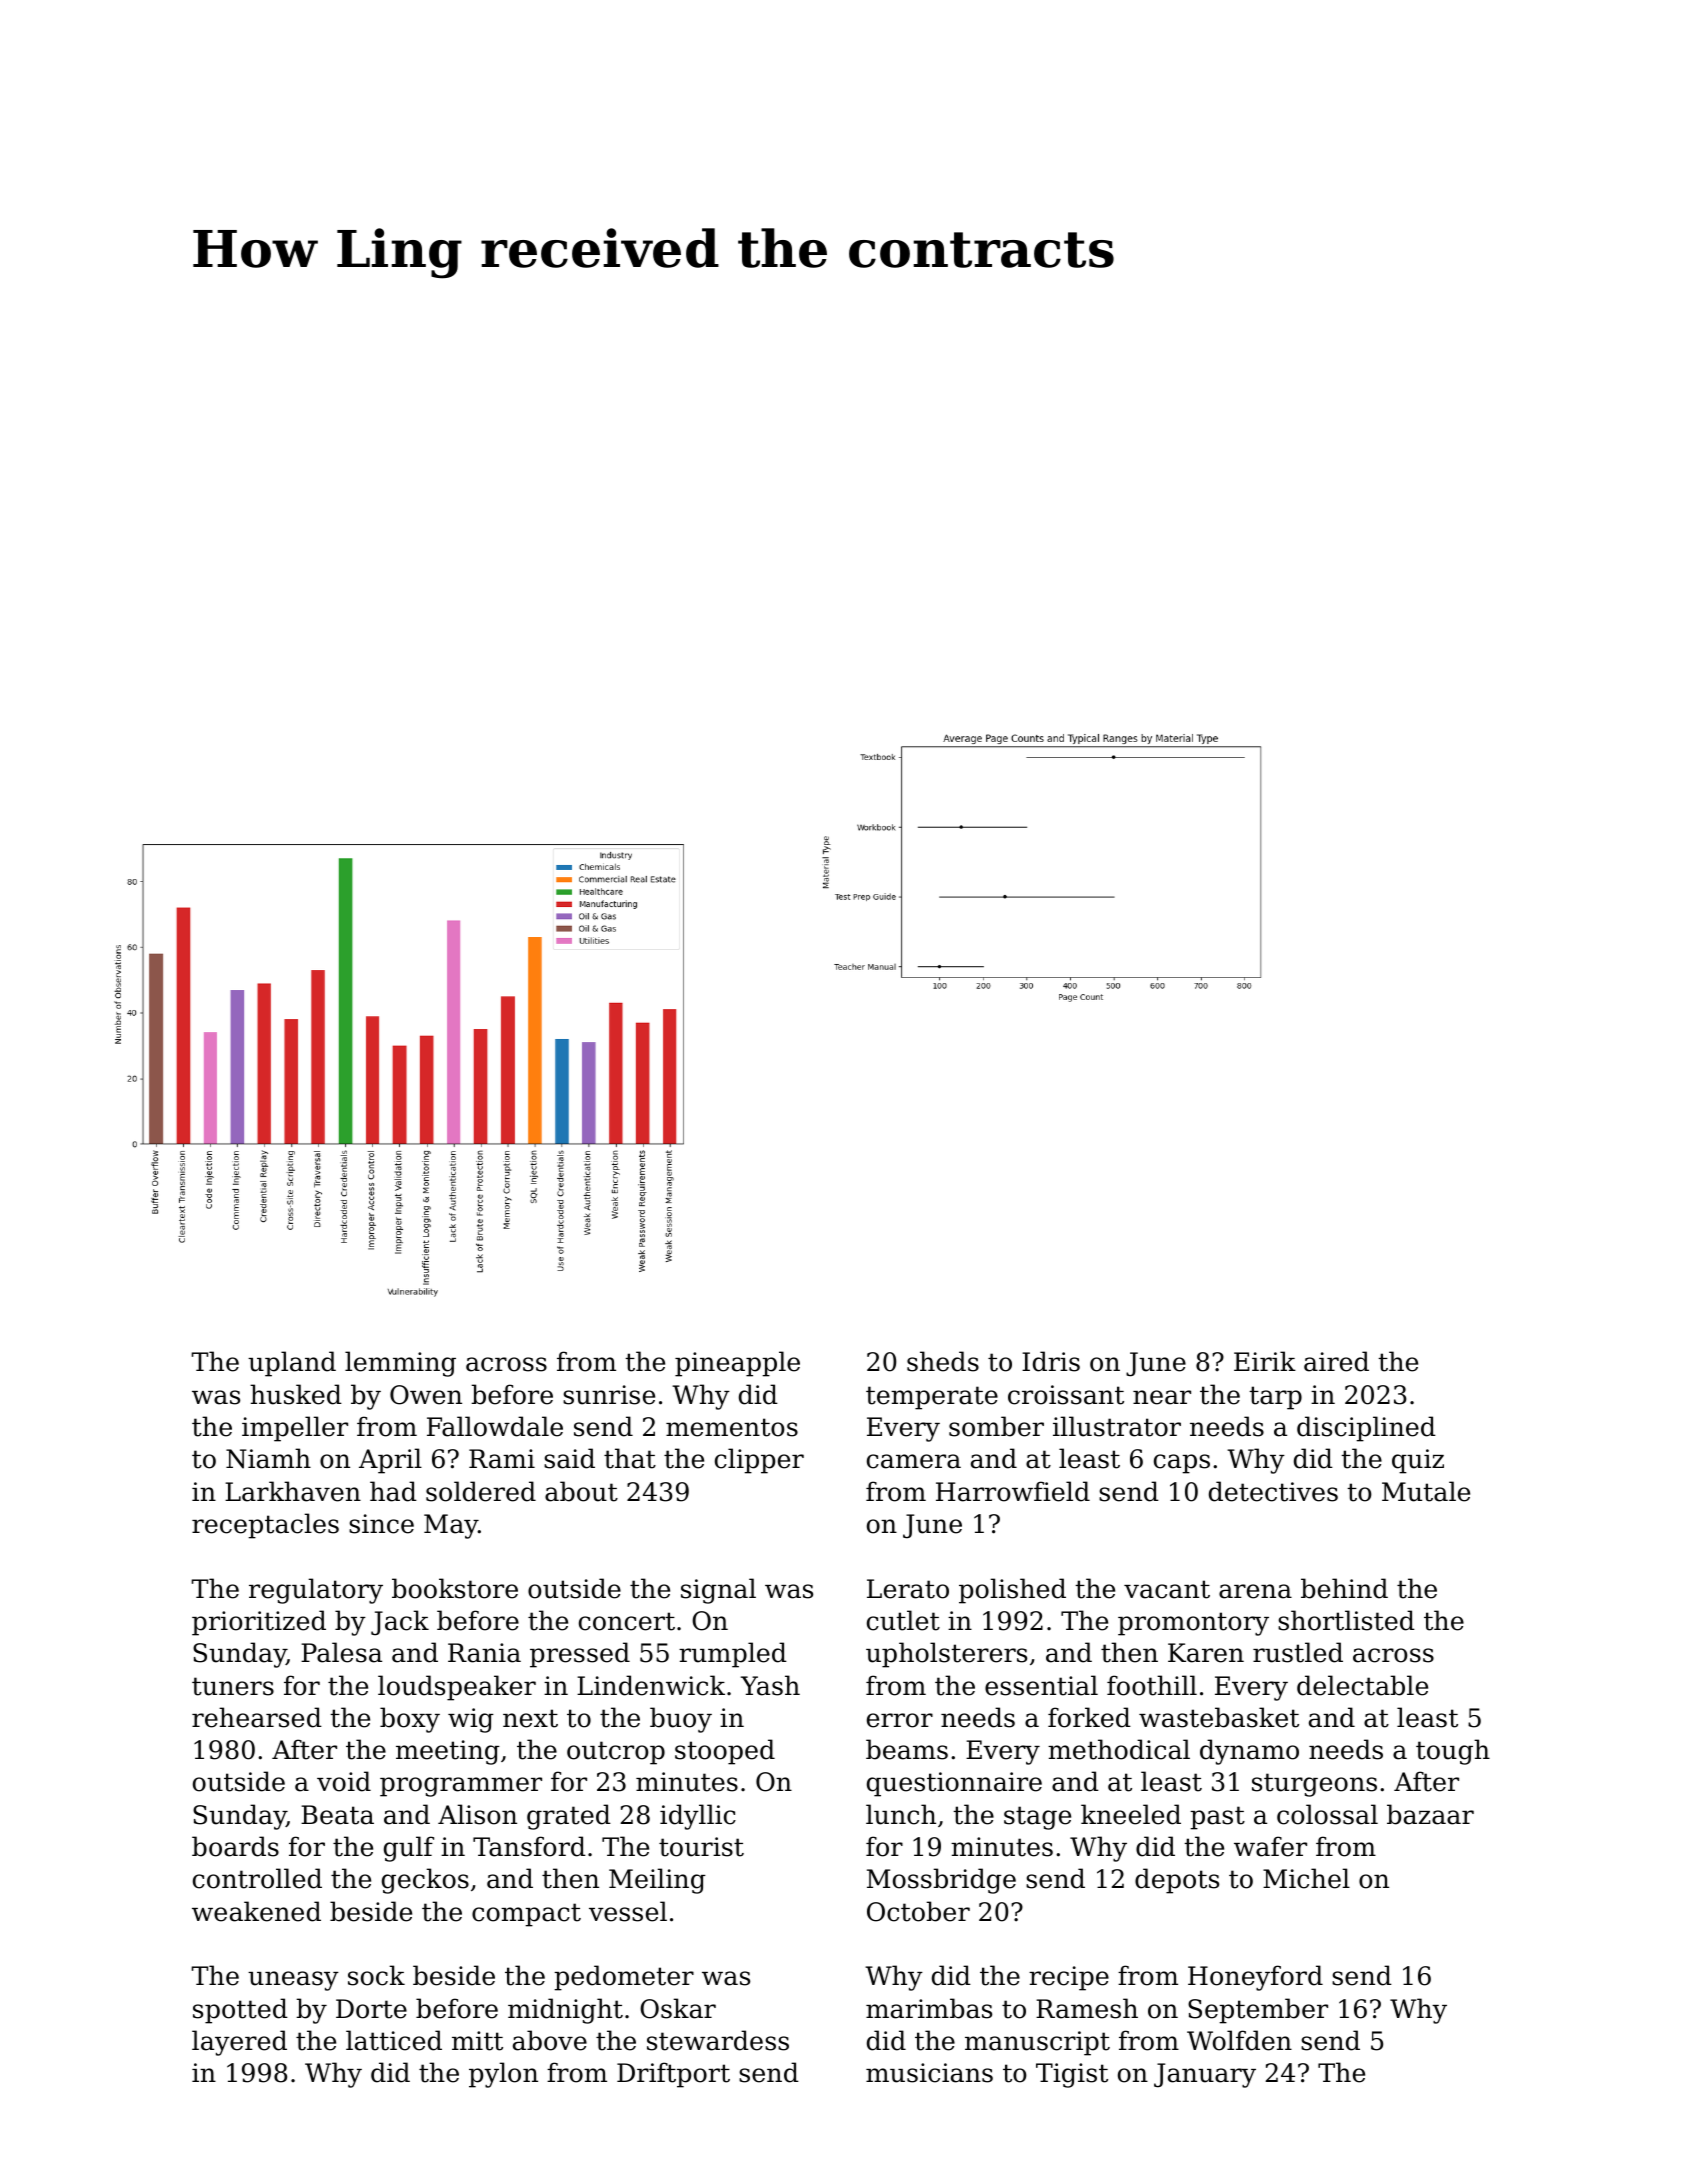  I want to click on pineapple, so click(737, 1364).
